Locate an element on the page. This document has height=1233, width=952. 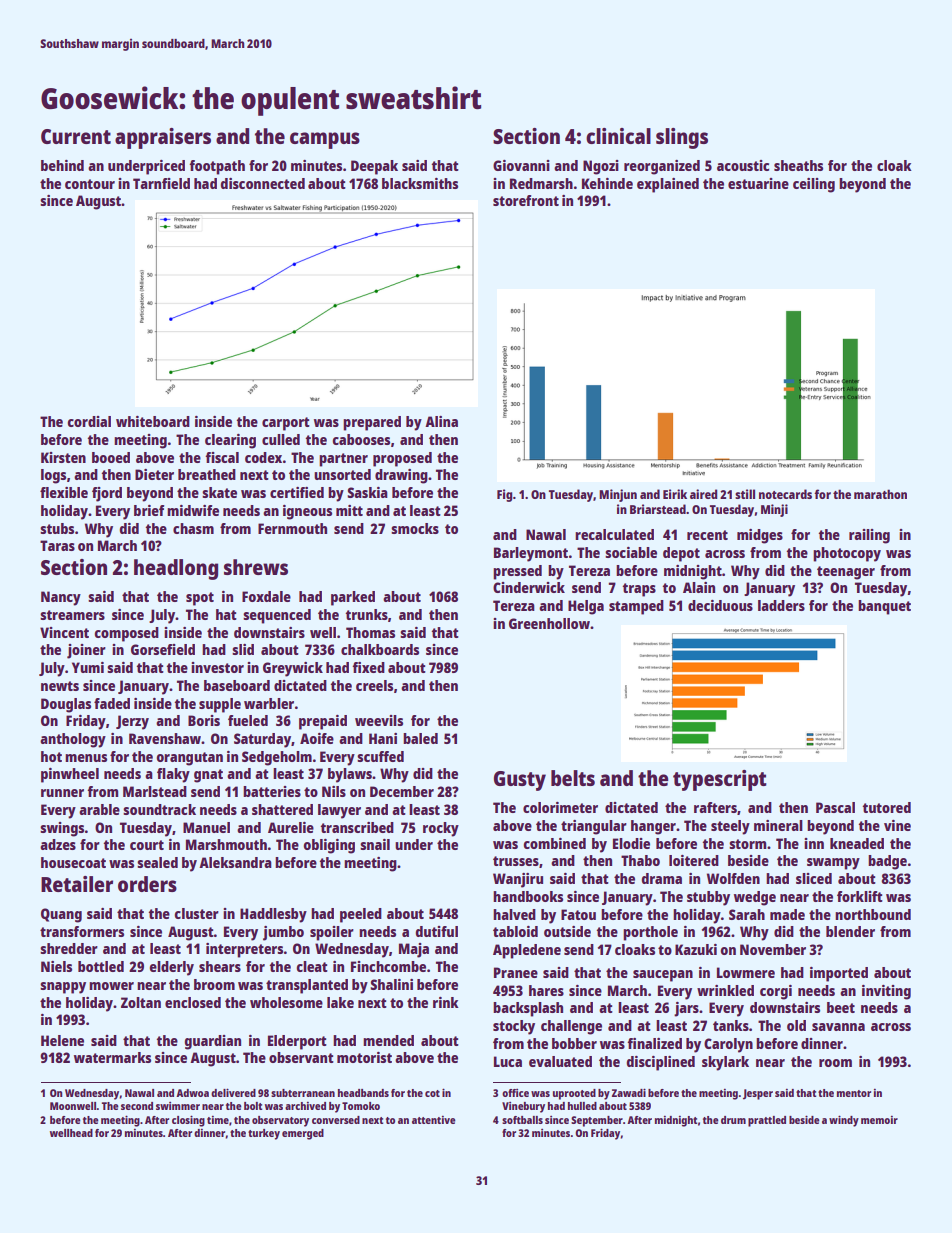
sheaths is located at coordinates (798, 165).
